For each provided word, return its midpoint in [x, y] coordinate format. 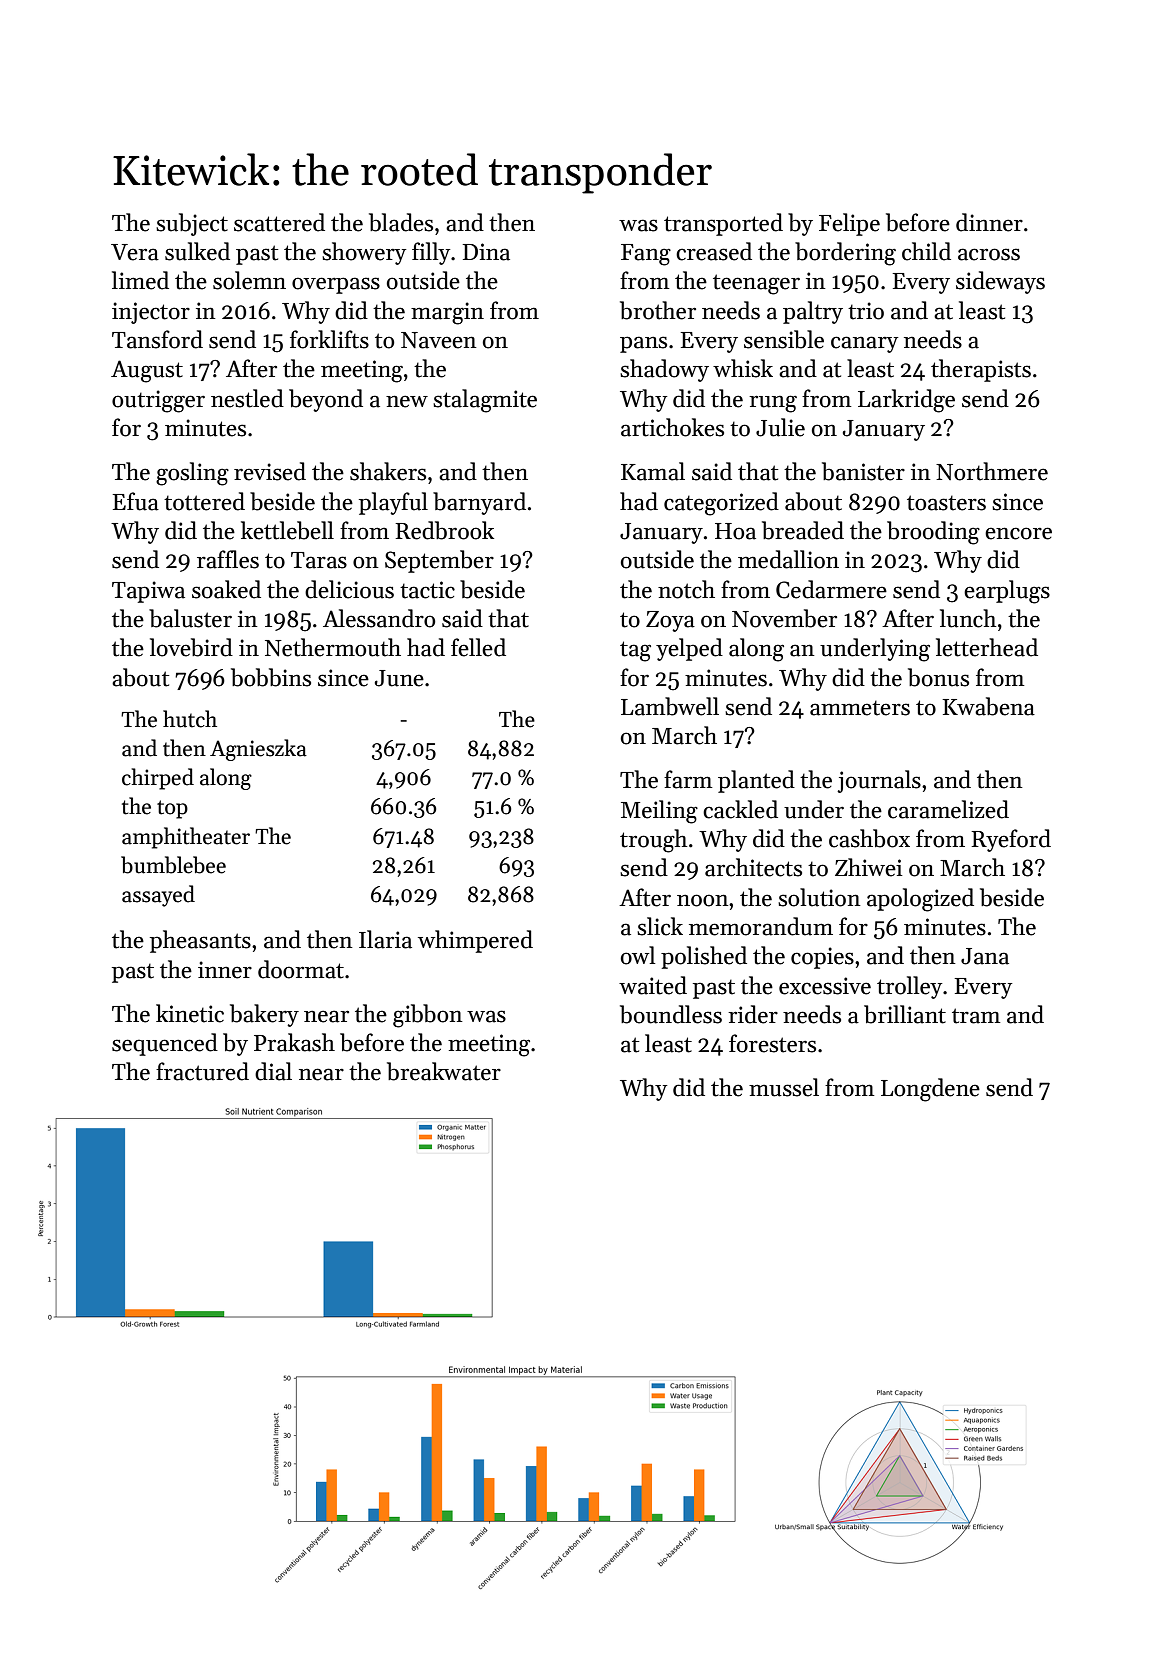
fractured [202, 1071]
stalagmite [485, 401]
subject [192, 224]
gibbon [428, 1016]
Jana [985, 956]
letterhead [987, 647]
